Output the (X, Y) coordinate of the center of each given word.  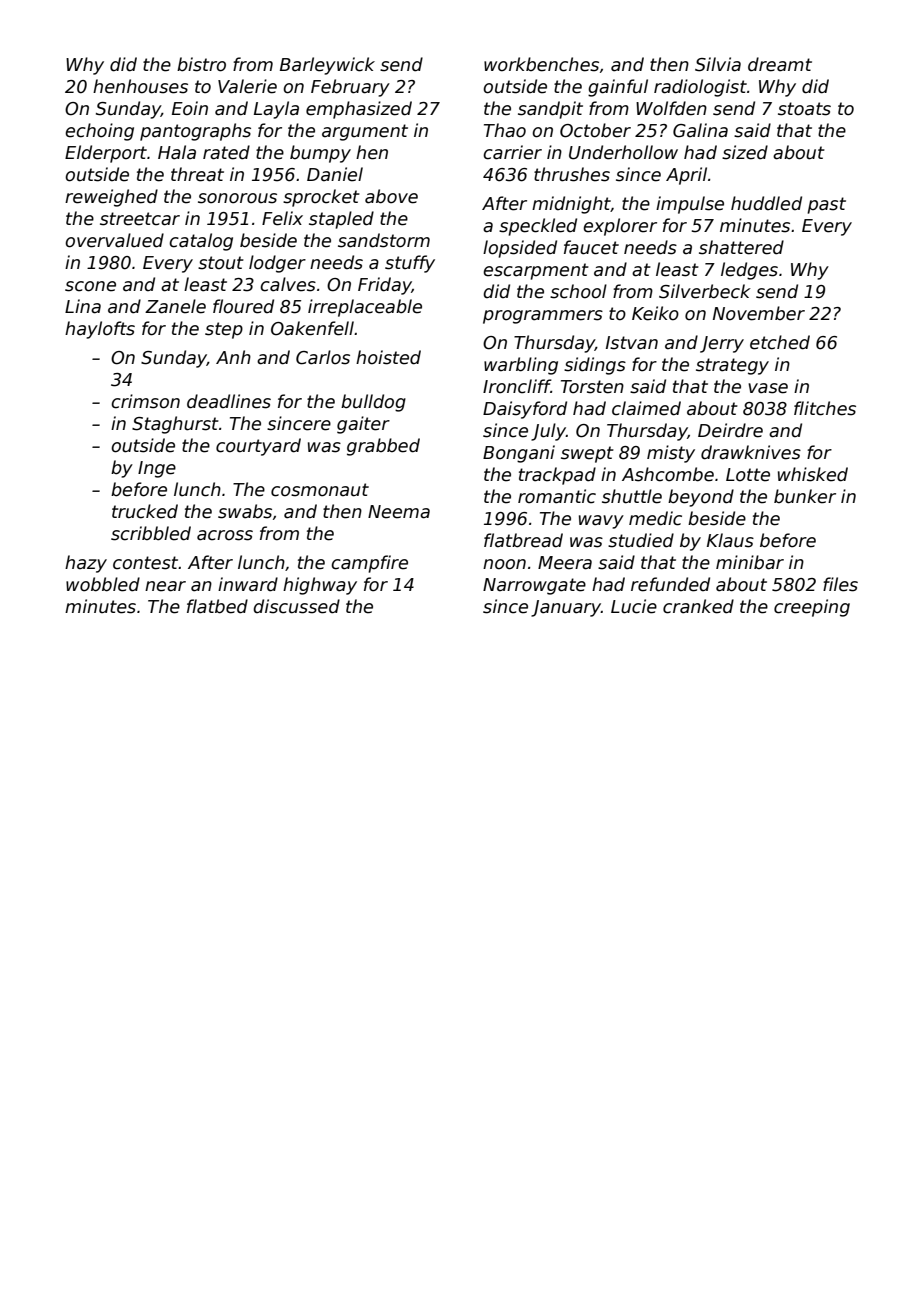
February (350, 88)
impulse (690, 205)
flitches (825, 408)
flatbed (217, 606)
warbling (521, 366)
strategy (732, 366)
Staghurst (175, 425)
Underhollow (623, 152)
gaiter (363, 425)
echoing (99, 132)
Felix (282, 218)
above (391, 196)
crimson (145, 401)
